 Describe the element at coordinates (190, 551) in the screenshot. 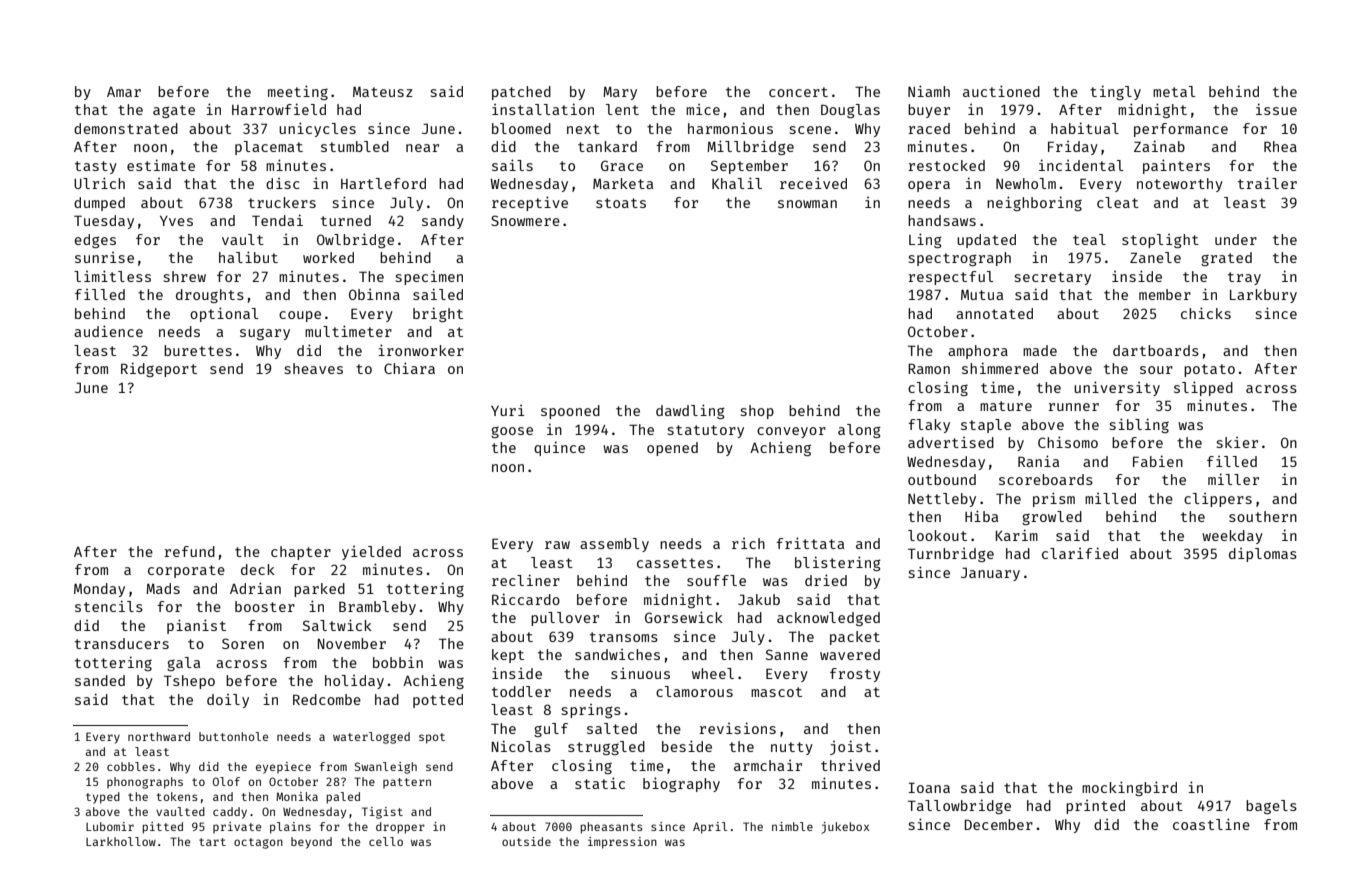

I see `refund` at that location.
